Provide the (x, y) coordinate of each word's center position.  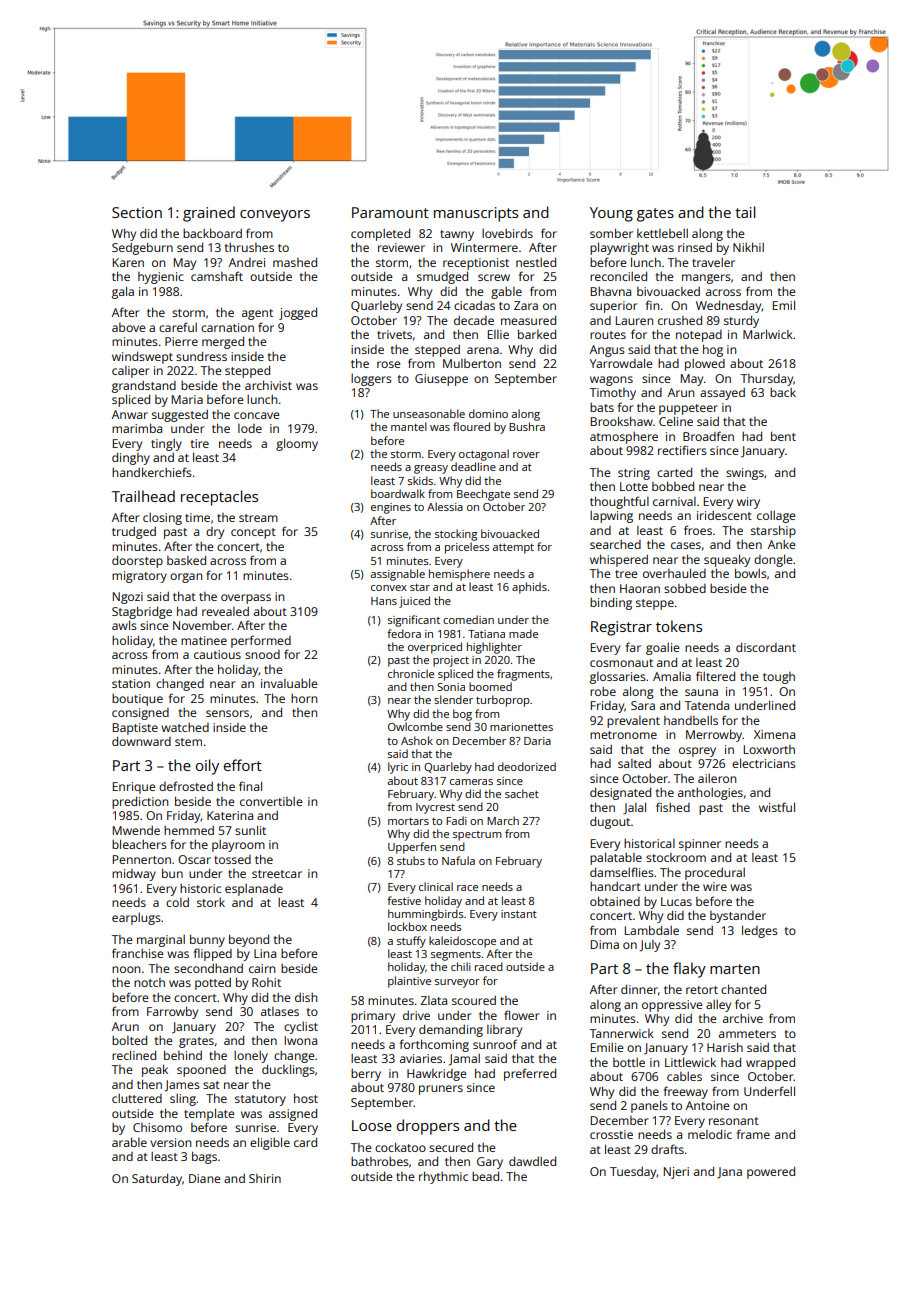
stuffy (411, 942)
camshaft (217, 276)
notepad (699, 336)
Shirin (265, 1178)
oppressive (672, 1006)
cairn (262, 968)
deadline (473, 466)
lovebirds (507, 233)
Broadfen (708, 436)
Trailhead (143, 496)
